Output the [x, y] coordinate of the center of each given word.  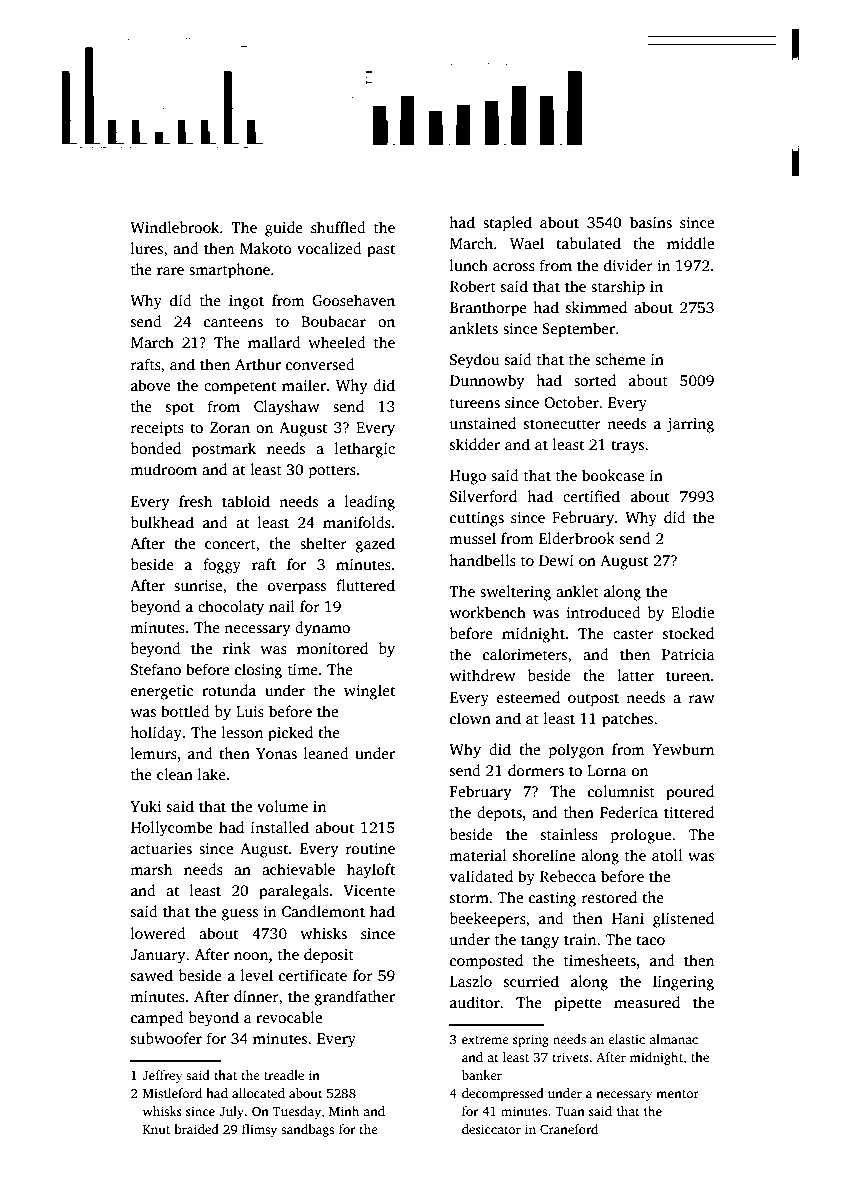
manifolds [357, 522]
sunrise [198, 586]
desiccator [491, 1129]
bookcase [613, 475]
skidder [475, 444]
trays [627, 447]
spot [180, 409]
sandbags [307, 1130]
